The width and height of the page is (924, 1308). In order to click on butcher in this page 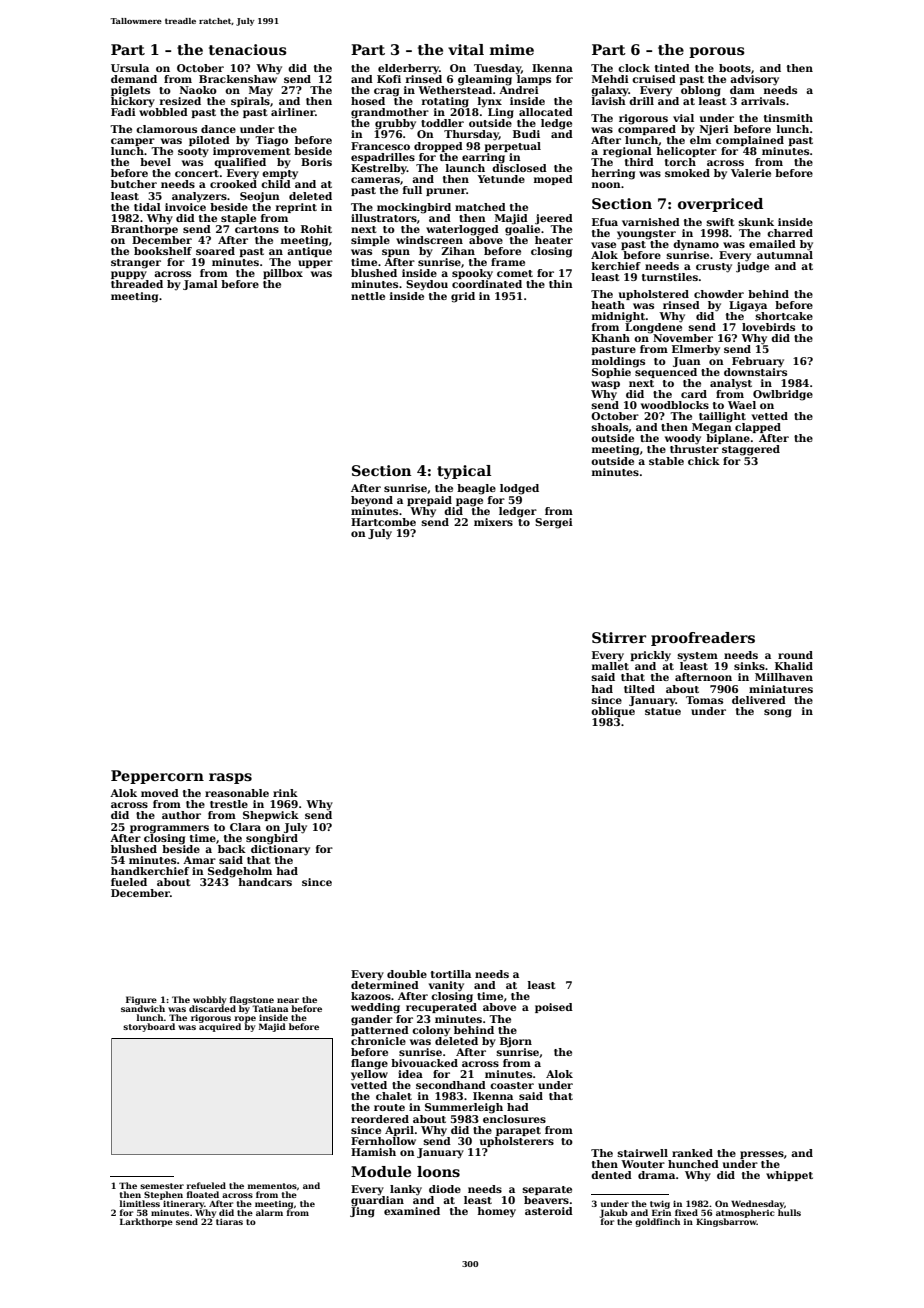, I will do `click(134, 184)`.
